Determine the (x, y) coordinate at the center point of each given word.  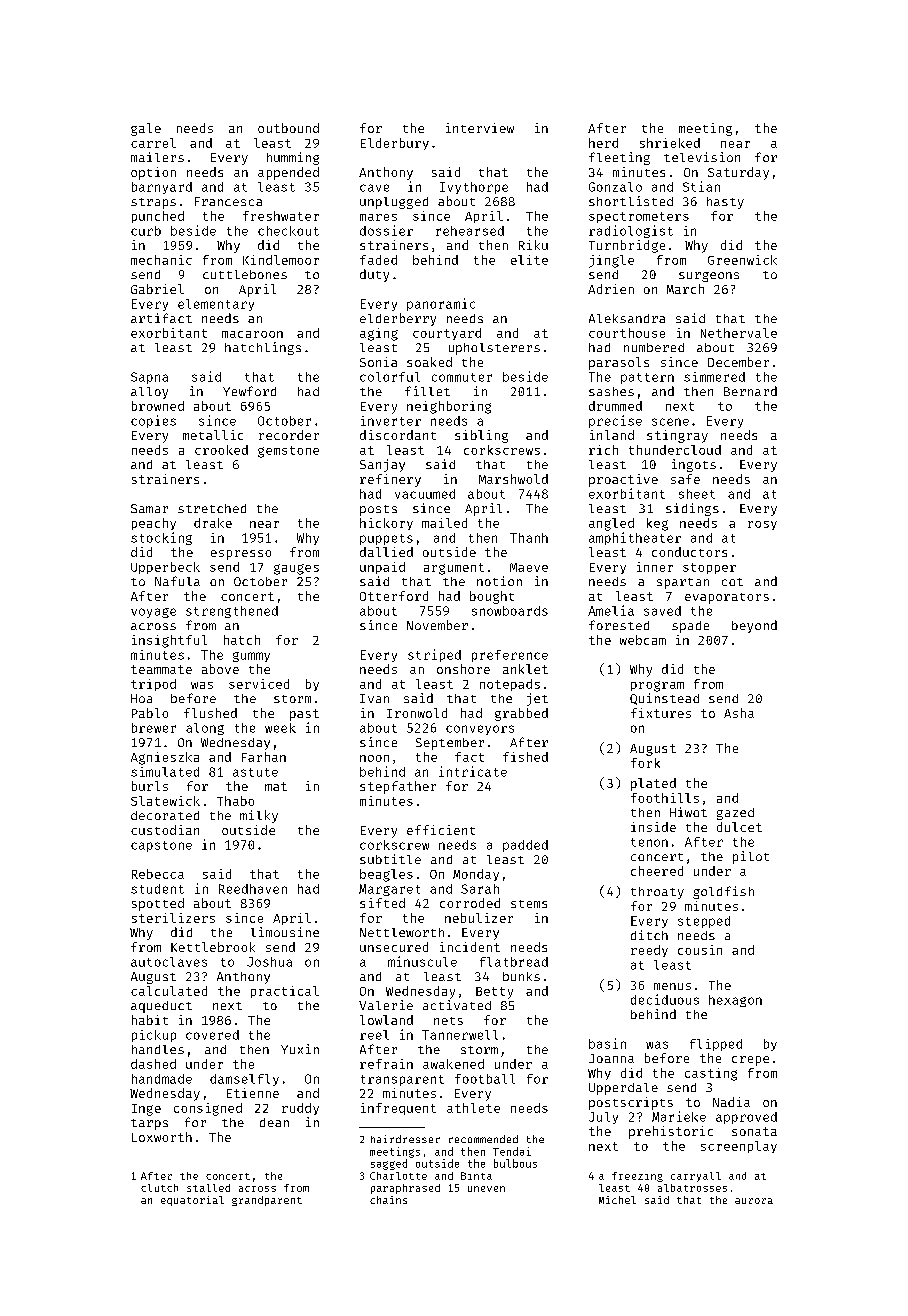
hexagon (735, 1001)
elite (529, 260)
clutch (159, 1188)
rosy (762, 525)
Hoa (141, 698)
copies (153, 421)
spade (690, 627)
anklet (525, 669)
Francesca (228, 201)
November (437, 625)
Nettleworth (402, 932)
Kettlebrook (213, 947)
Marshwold (513, 479)
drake (213, 523)
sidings (692, 509)
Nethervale (739, 333)
